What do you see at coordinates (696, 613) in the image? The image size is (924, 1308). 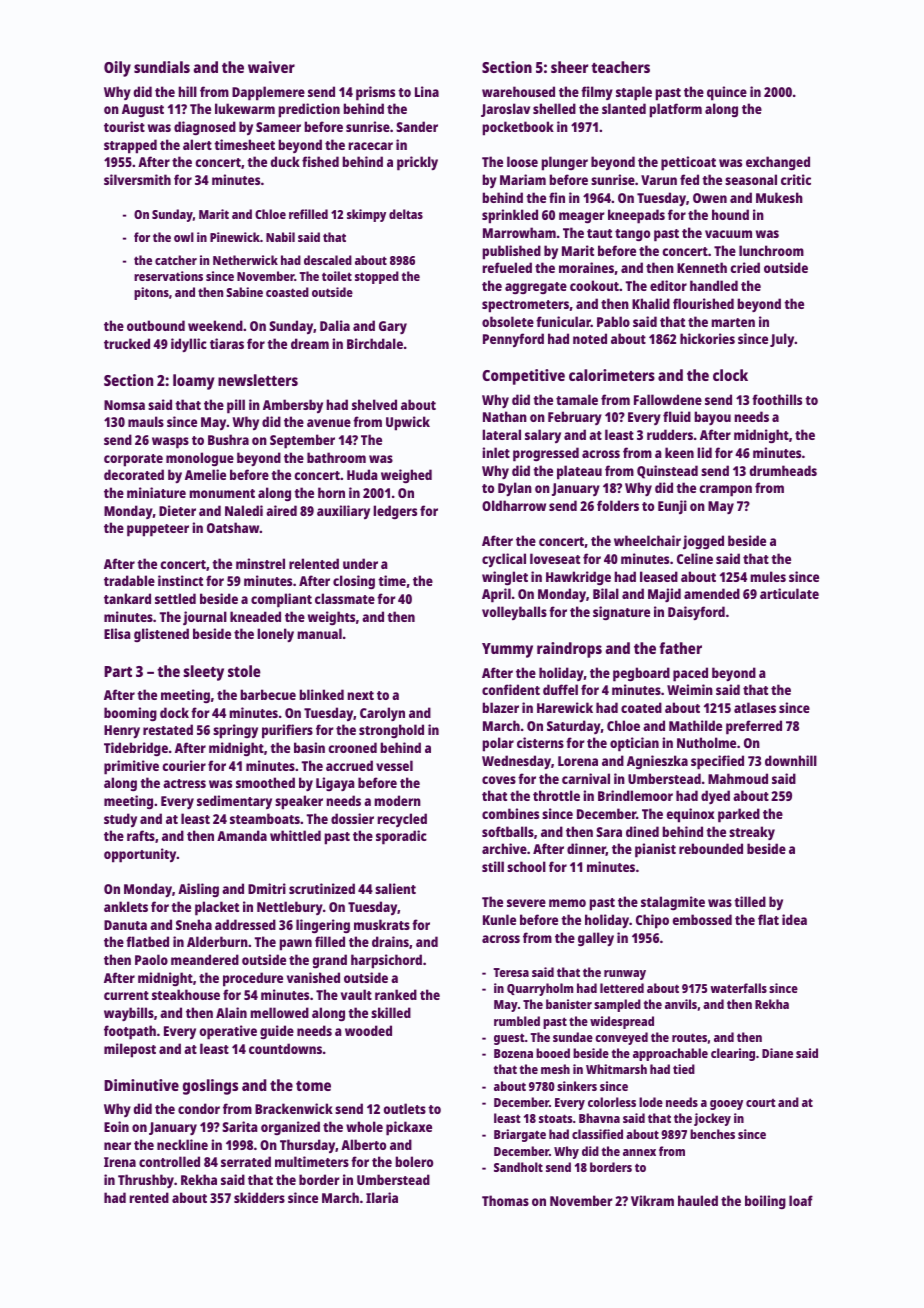 I see `Daisyford` at bounding box center [696, 613].
